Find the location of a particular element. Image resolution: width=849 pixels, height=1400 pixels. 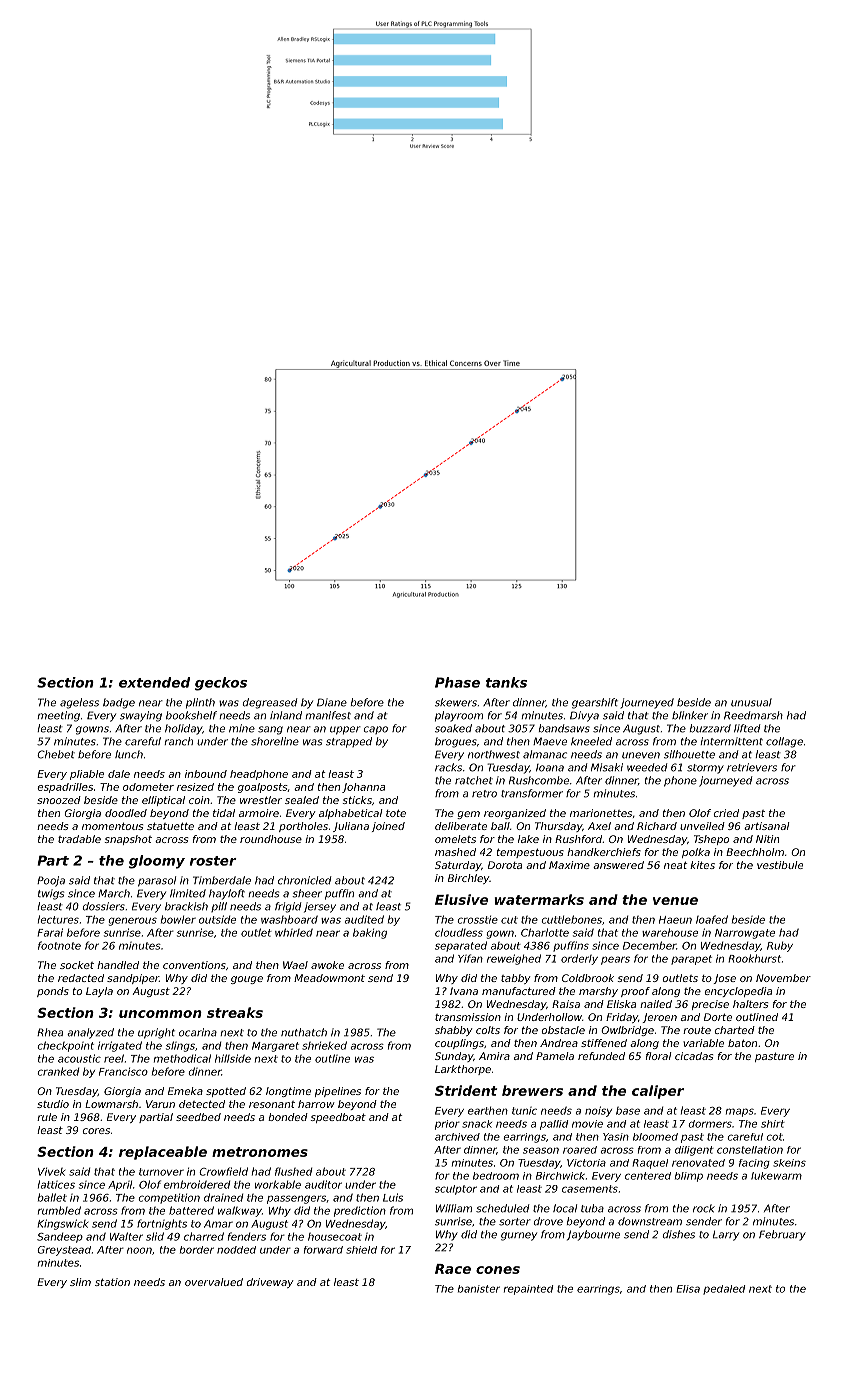

lunch is located at coordinates (129, 754).
